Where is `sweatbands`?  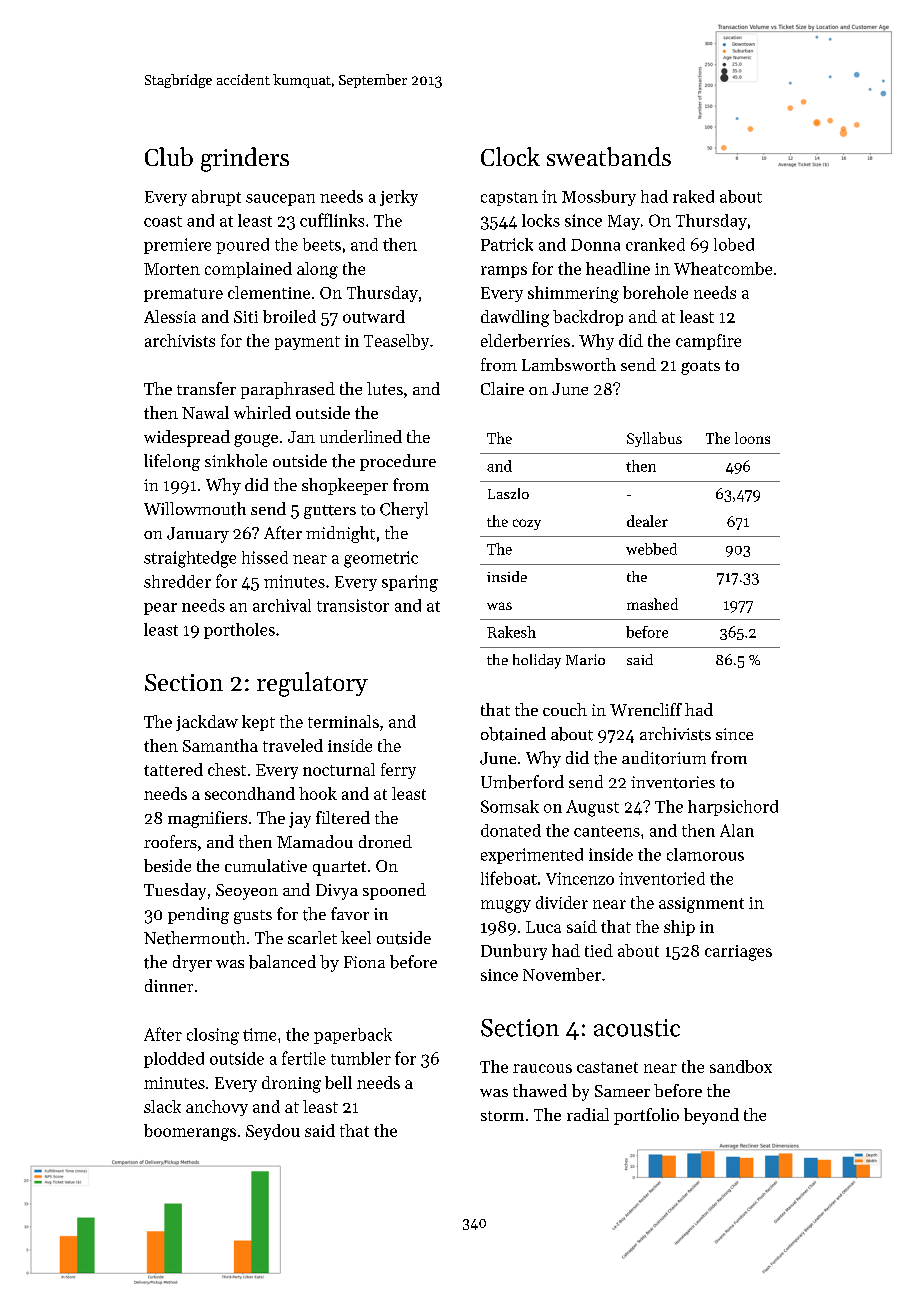 sweatbands is located at coordinates (609, 156).
